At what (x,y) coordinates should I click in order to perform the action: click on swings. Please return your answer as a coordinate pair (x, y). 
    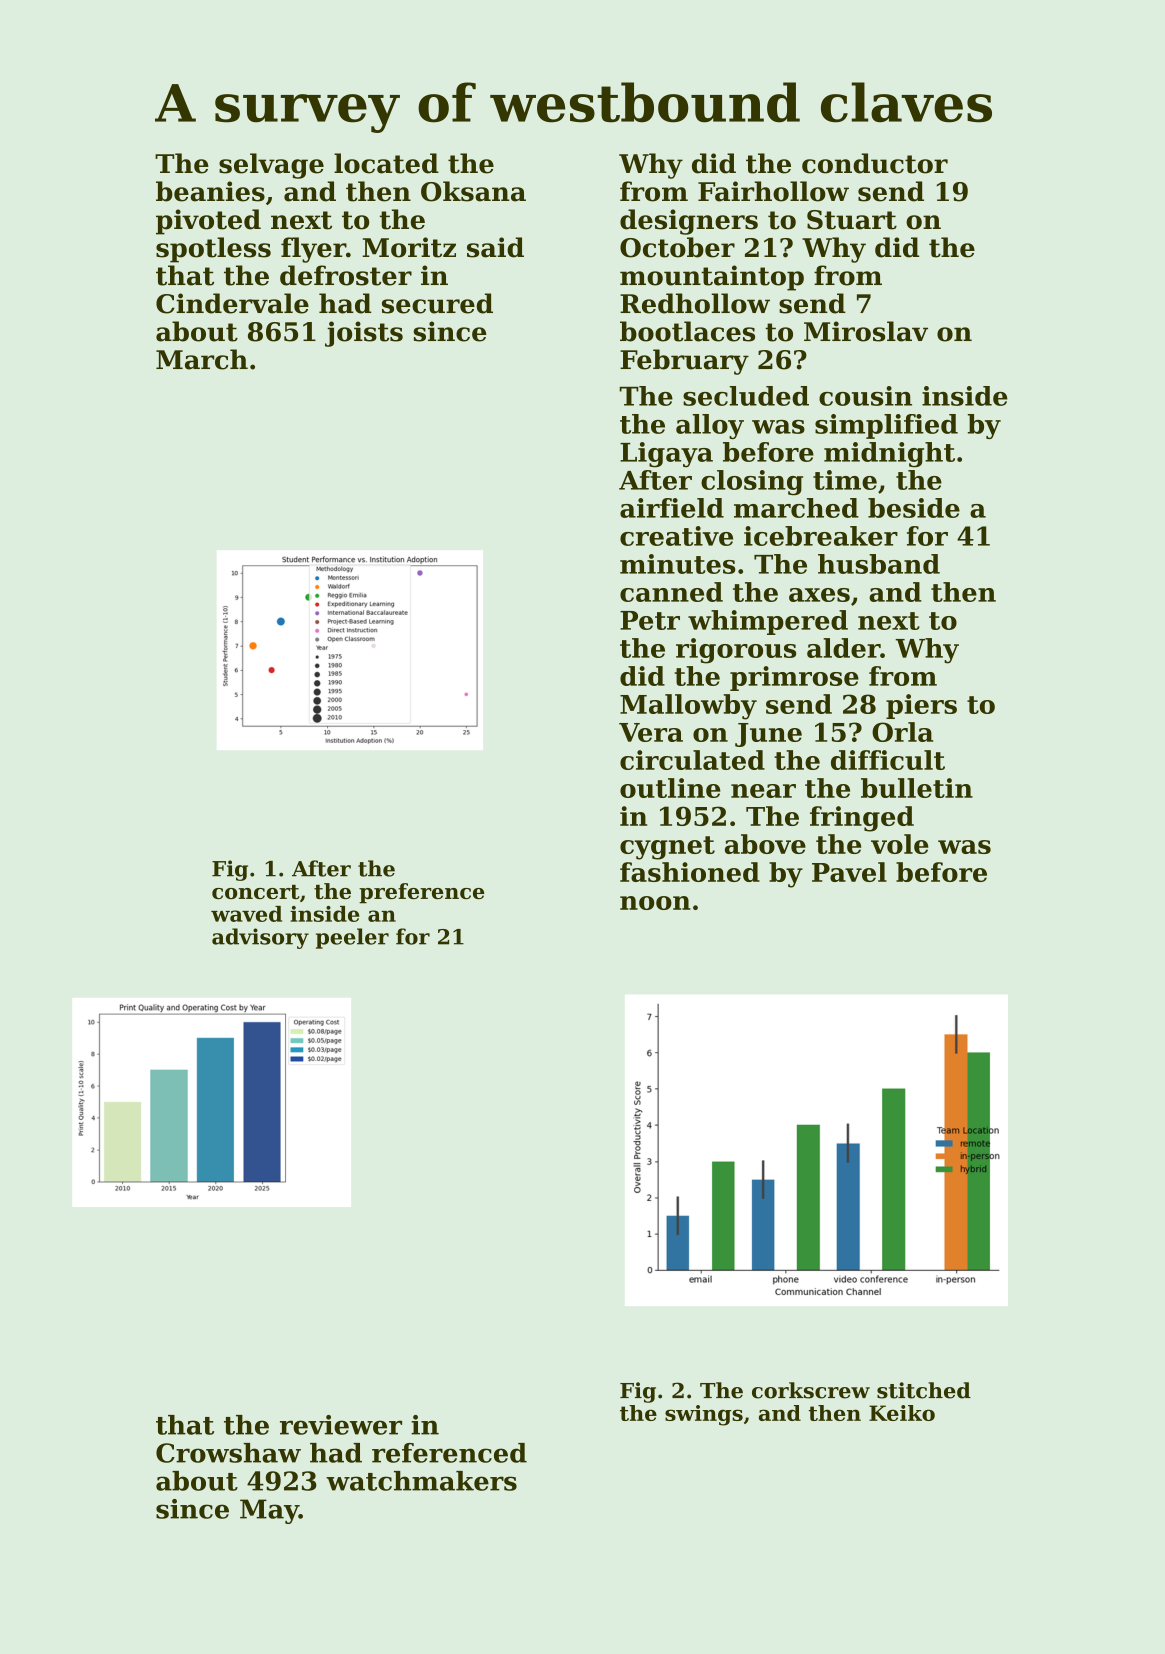
    Looking at the image, I should click on (704, 1415).
